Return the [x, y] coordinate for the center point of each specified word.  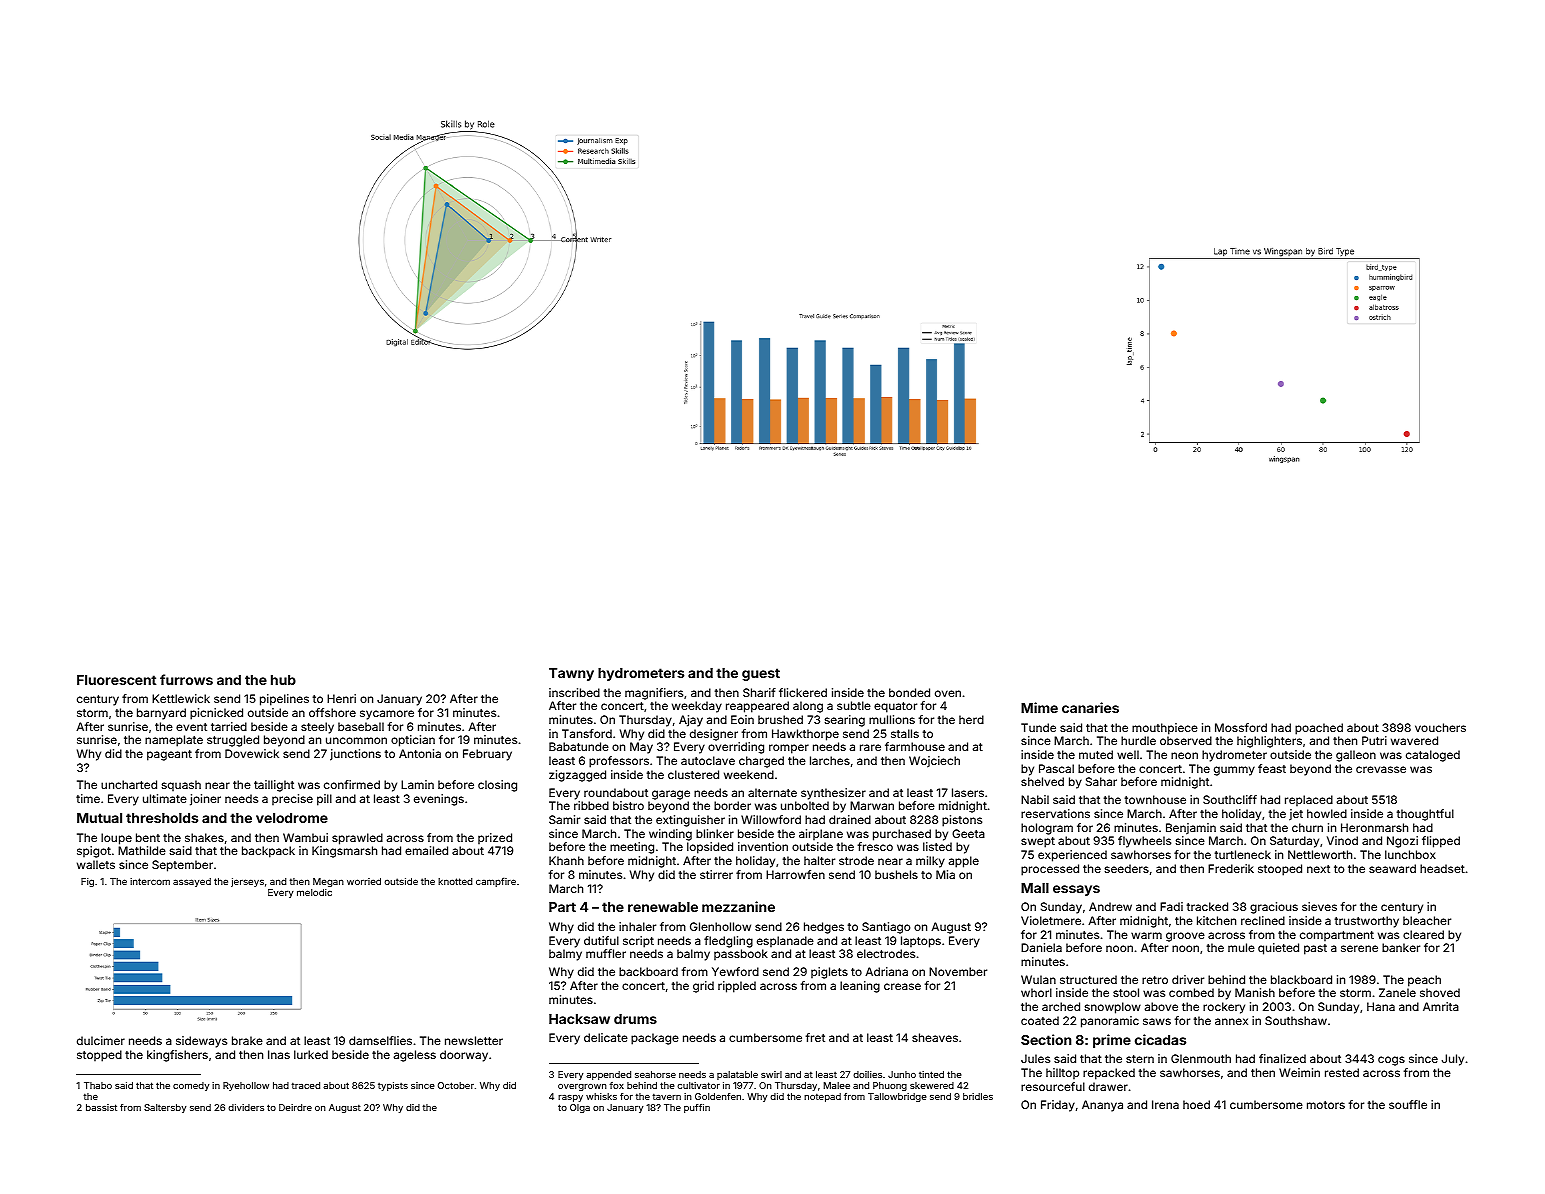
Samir [564, 819]
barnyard [161, 714]
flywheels [1144, 842]
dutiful [601, 940]
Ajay [691, 721]
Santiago [886, 928]
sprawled [357, 839]
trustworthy [1367, 922]
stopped [99, 1056]
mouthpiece [1165, 729]
